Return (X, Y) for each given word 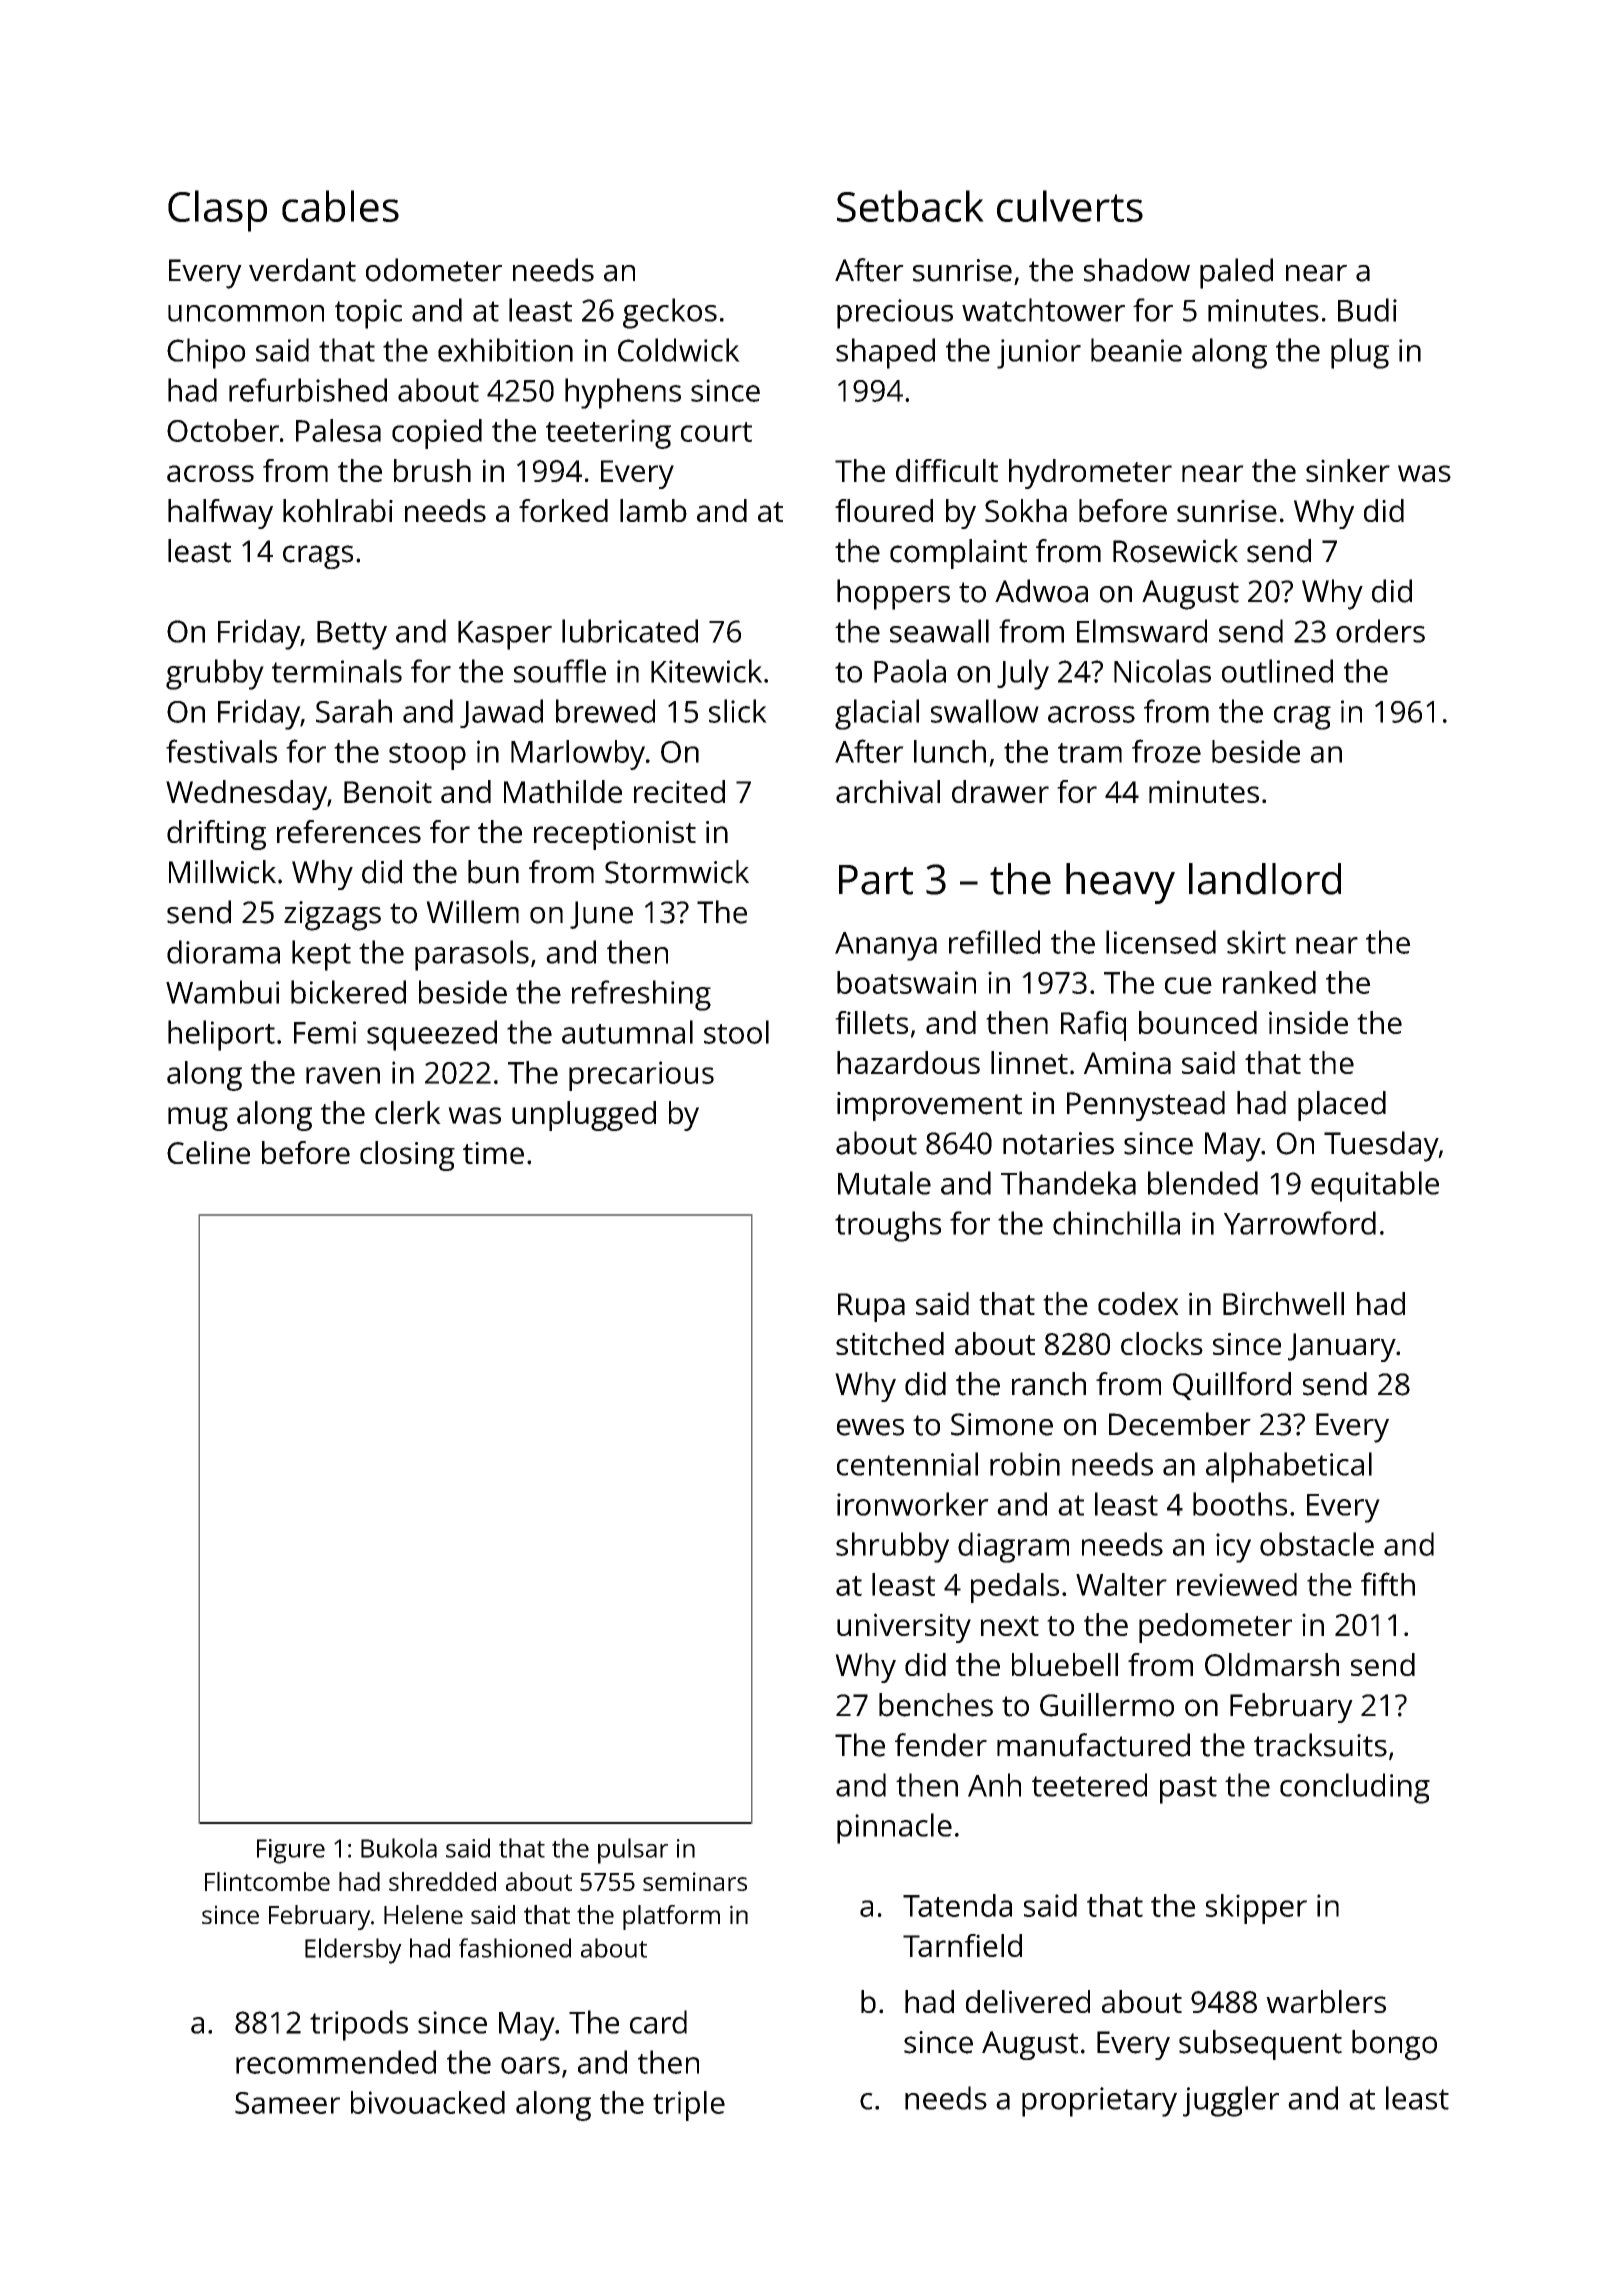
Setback (910, 206)
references (349, 831)
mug (198, 1119)
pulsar (633, 1851)
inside (1308, 1022)
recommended (336, 2062)
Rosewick (1175, 551)
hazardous (908, 1062)
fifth (1388, 1584)
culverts (1070, 206)
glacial (877, 714)
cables (340, 206)
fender (941, 1745)
